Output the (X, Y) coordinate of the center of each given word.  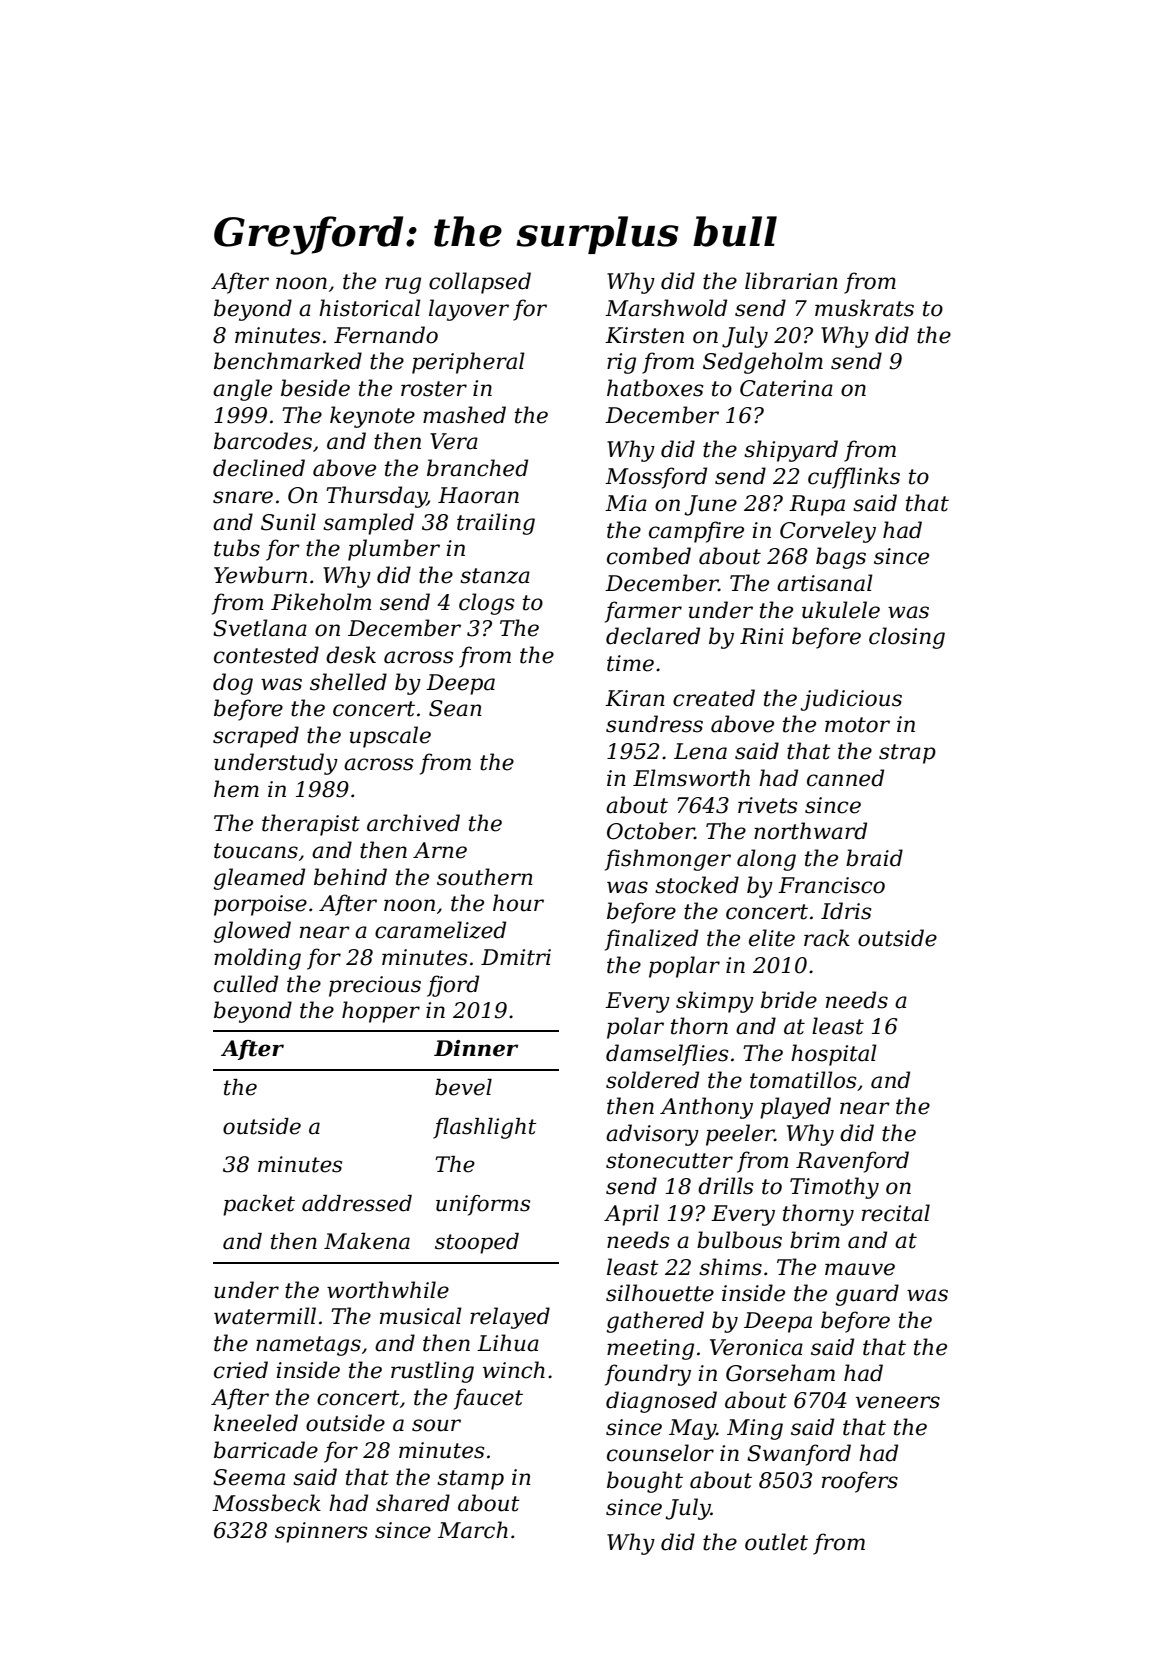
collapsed (480, 283)
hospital (834, 1055)
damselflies (667, 1055)
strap (907, 754)
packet (259, 1205)
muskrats (864, 308)
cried (241, 1370)
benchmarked (288, 361)
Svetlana (260, 628)
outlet (776, 1542)
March (473, 1530)
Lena (700, 751)
